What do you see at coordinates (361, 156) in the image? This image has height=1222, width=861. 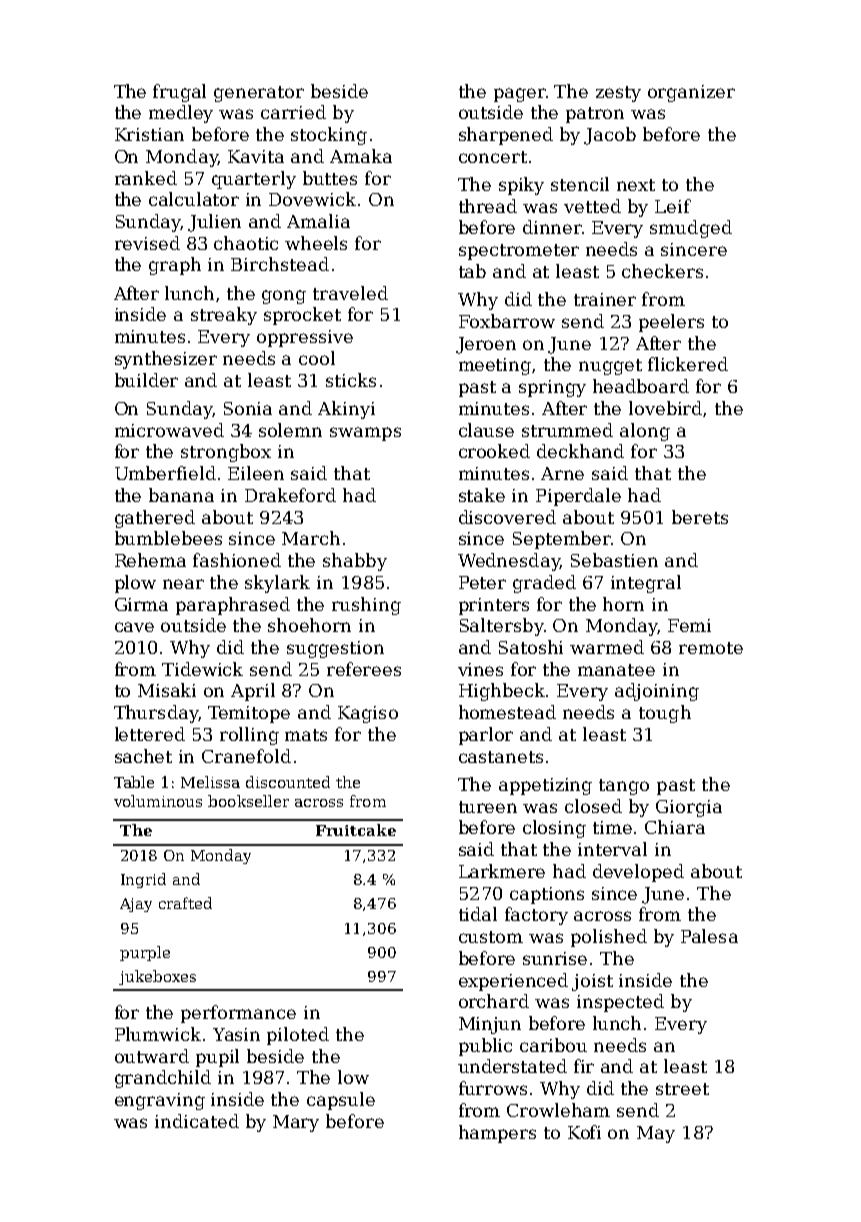 I see `Amaka` at bounding box center [361, 156].
